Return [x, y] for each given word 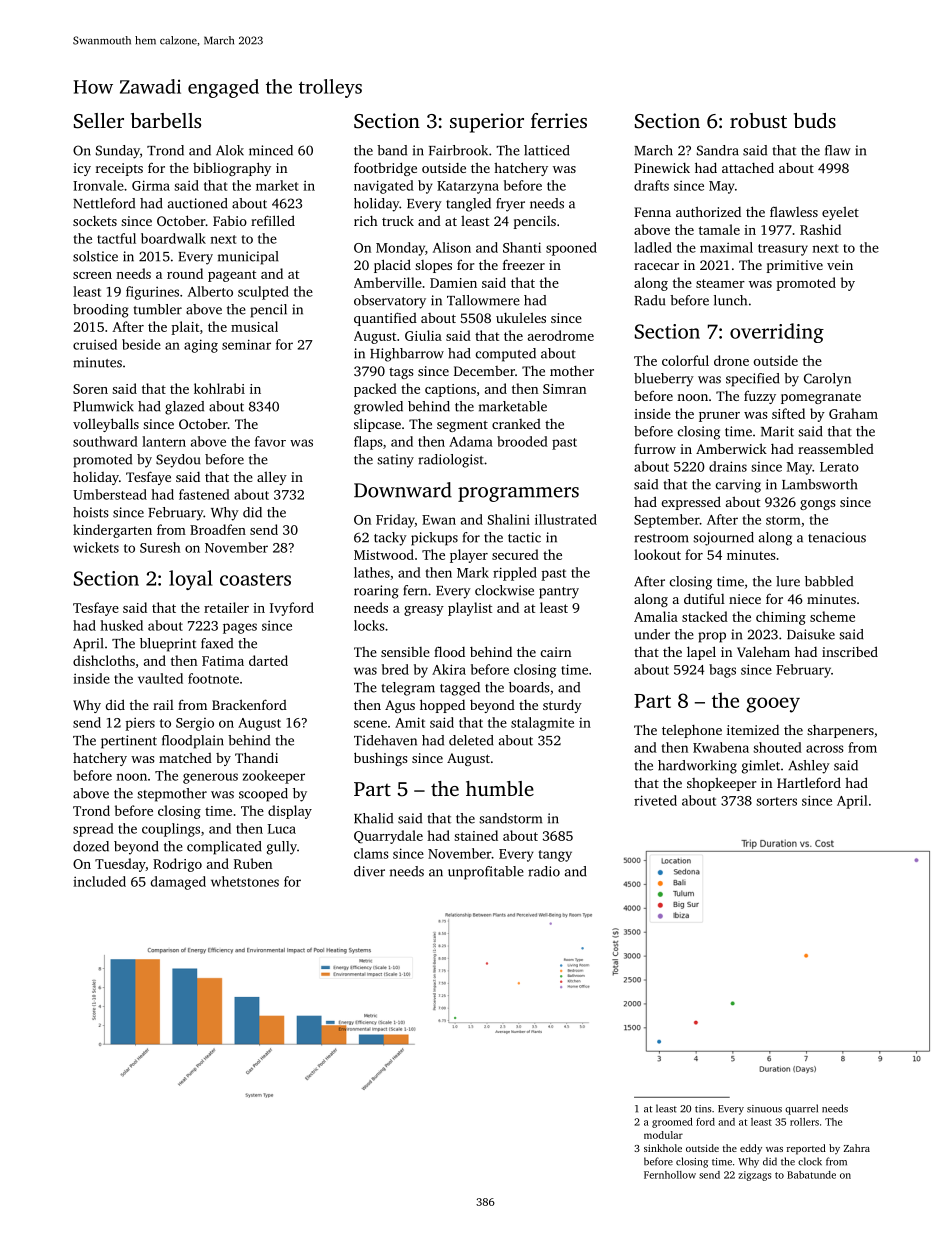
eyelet [840, 213]
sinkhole [663, 1148]
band [392, 150]
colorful [685, 360]
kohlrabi [219, 388]
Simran [564, 389]
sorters [776, 801]
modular [663, 1135]
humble [500, 788]
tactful [116, 238]
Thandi [256, 757]
